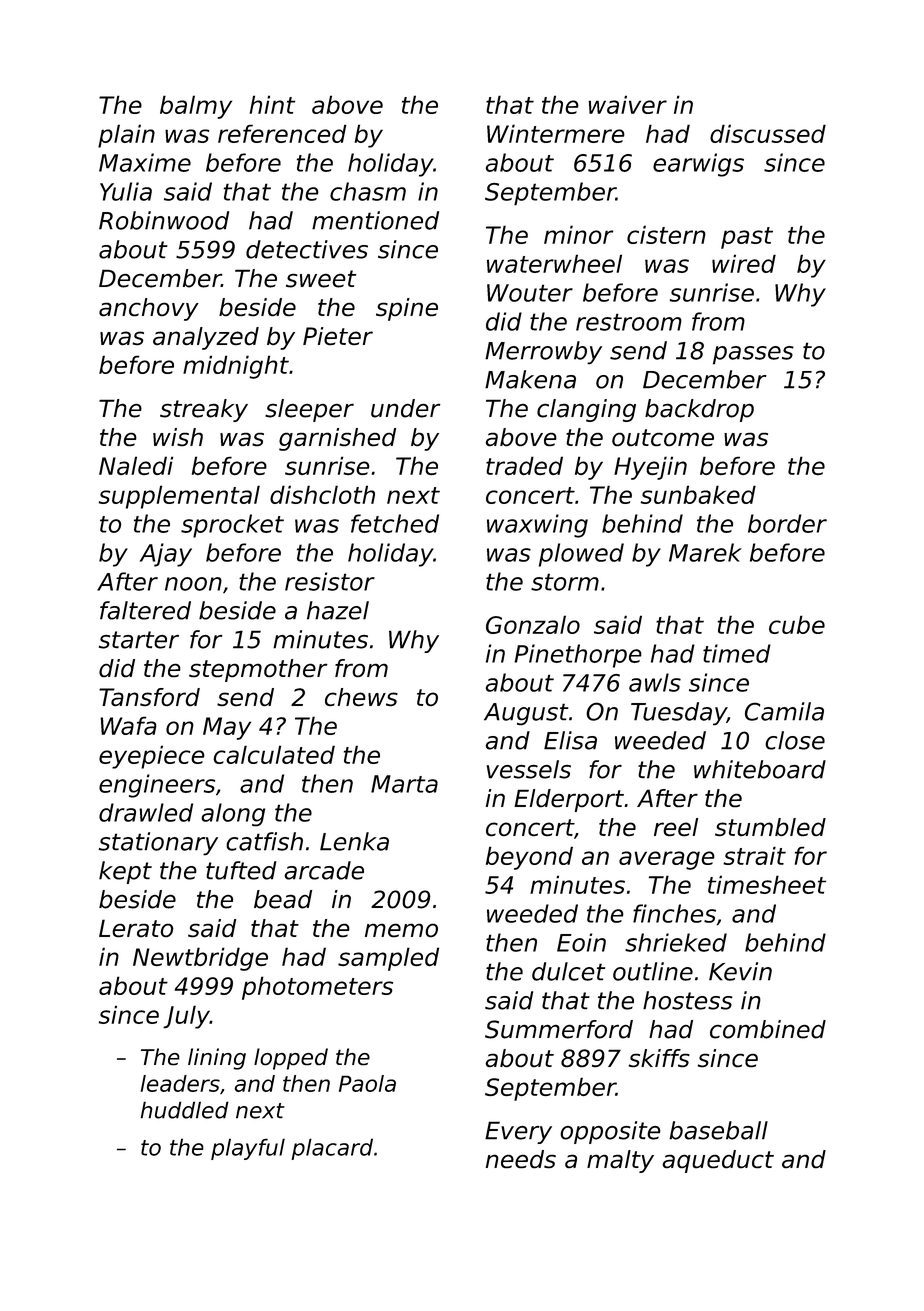 The image size is (924, 1311). I want to click on Every, so click(518, 1132).
